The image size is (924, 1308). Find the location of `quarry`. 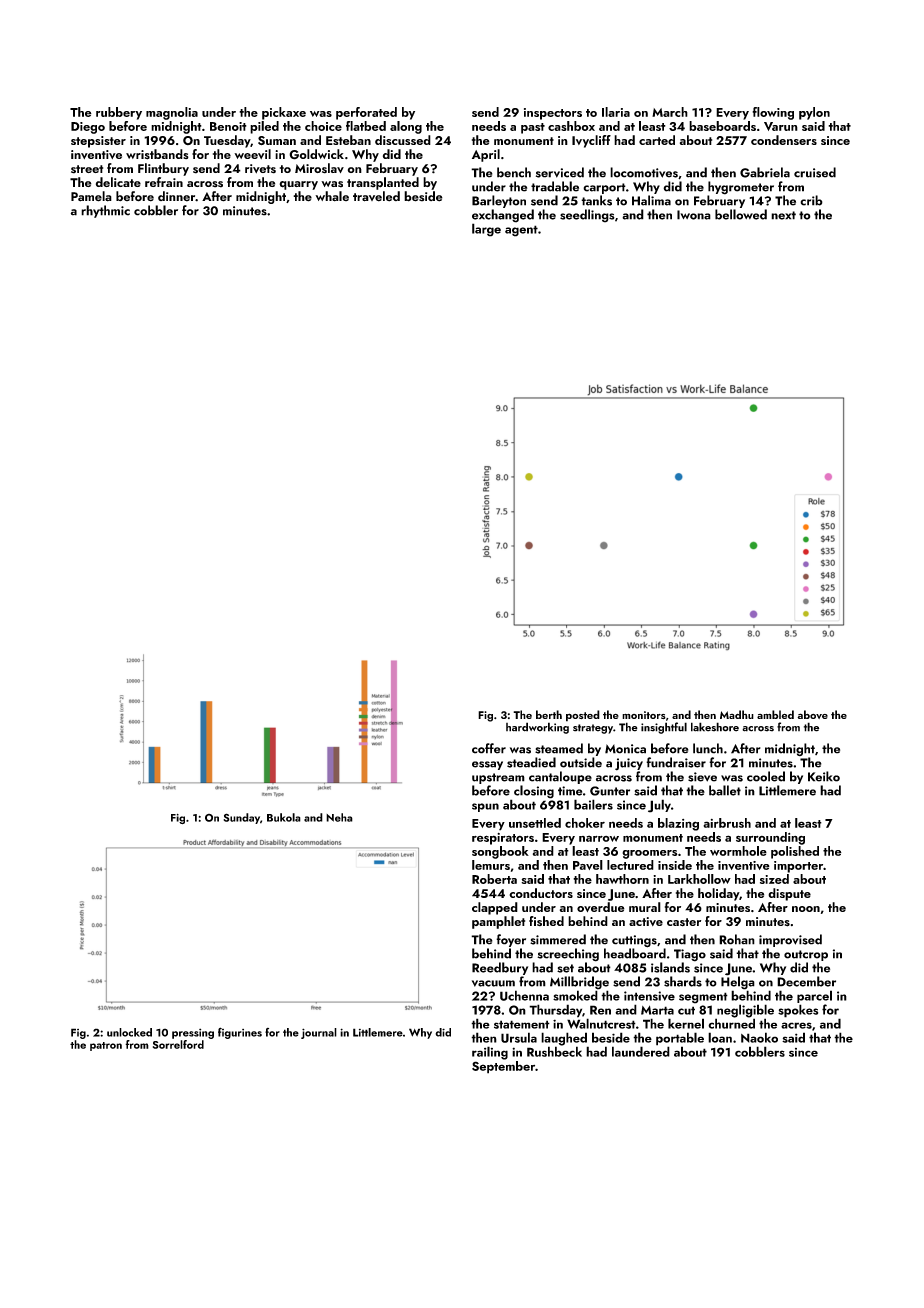

quarry is located at coordinates (298, 185).
